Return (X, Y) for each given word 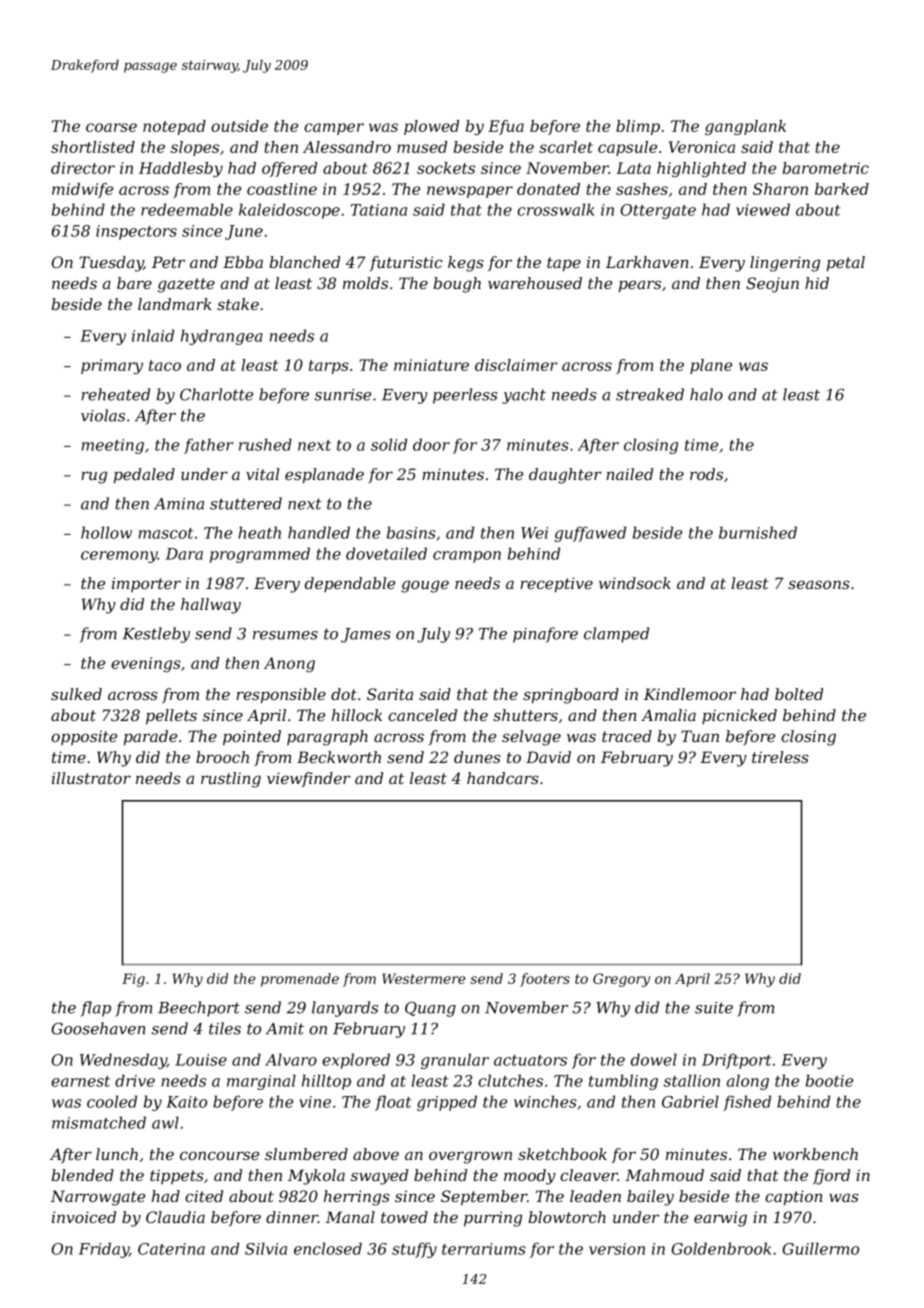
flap (96, 1009)
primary (112, 366)
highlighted (701, 169)
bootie (829, 1080)
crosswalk (555, 209)
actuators (530, 1060)
